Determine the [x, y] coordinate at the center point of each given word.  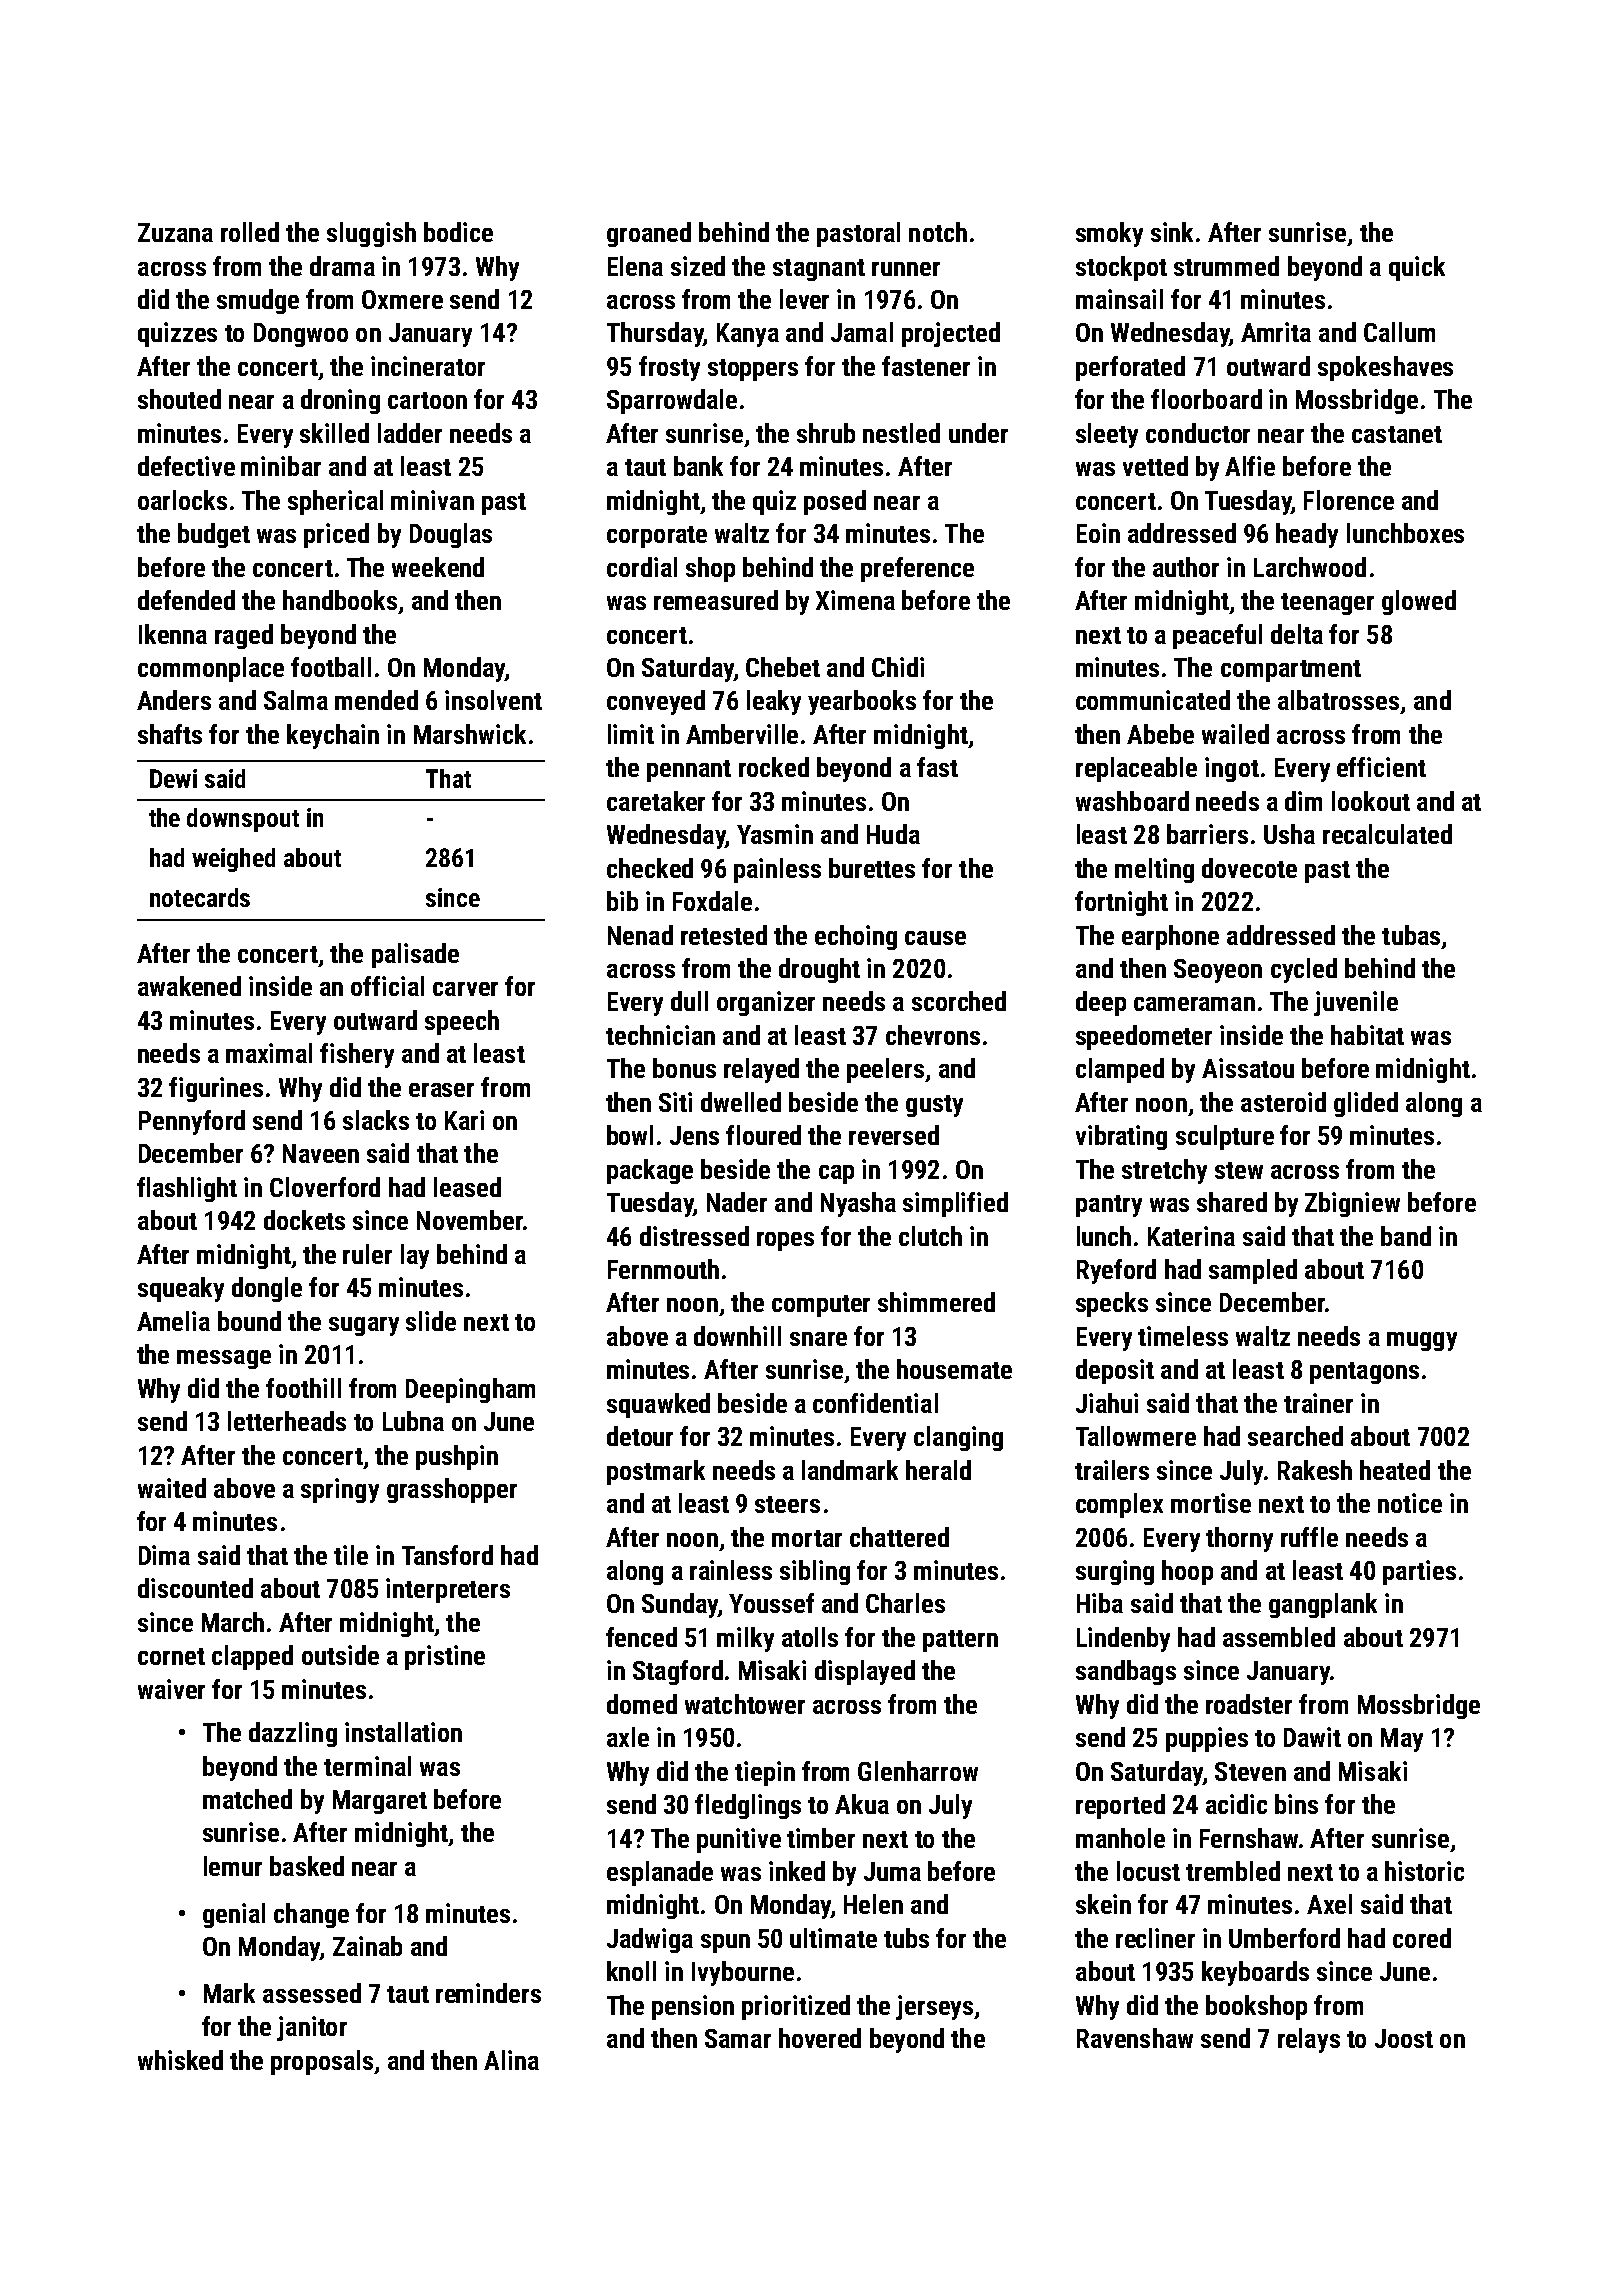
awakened [189, 986]
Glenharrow [918, 1771]
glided [1366, 1104]
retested [724, 935]
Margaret [380, 1802]
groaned [649, 234]
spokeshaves [1385, 368]
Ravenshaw [1135, 2038]
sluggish [371, 234]
